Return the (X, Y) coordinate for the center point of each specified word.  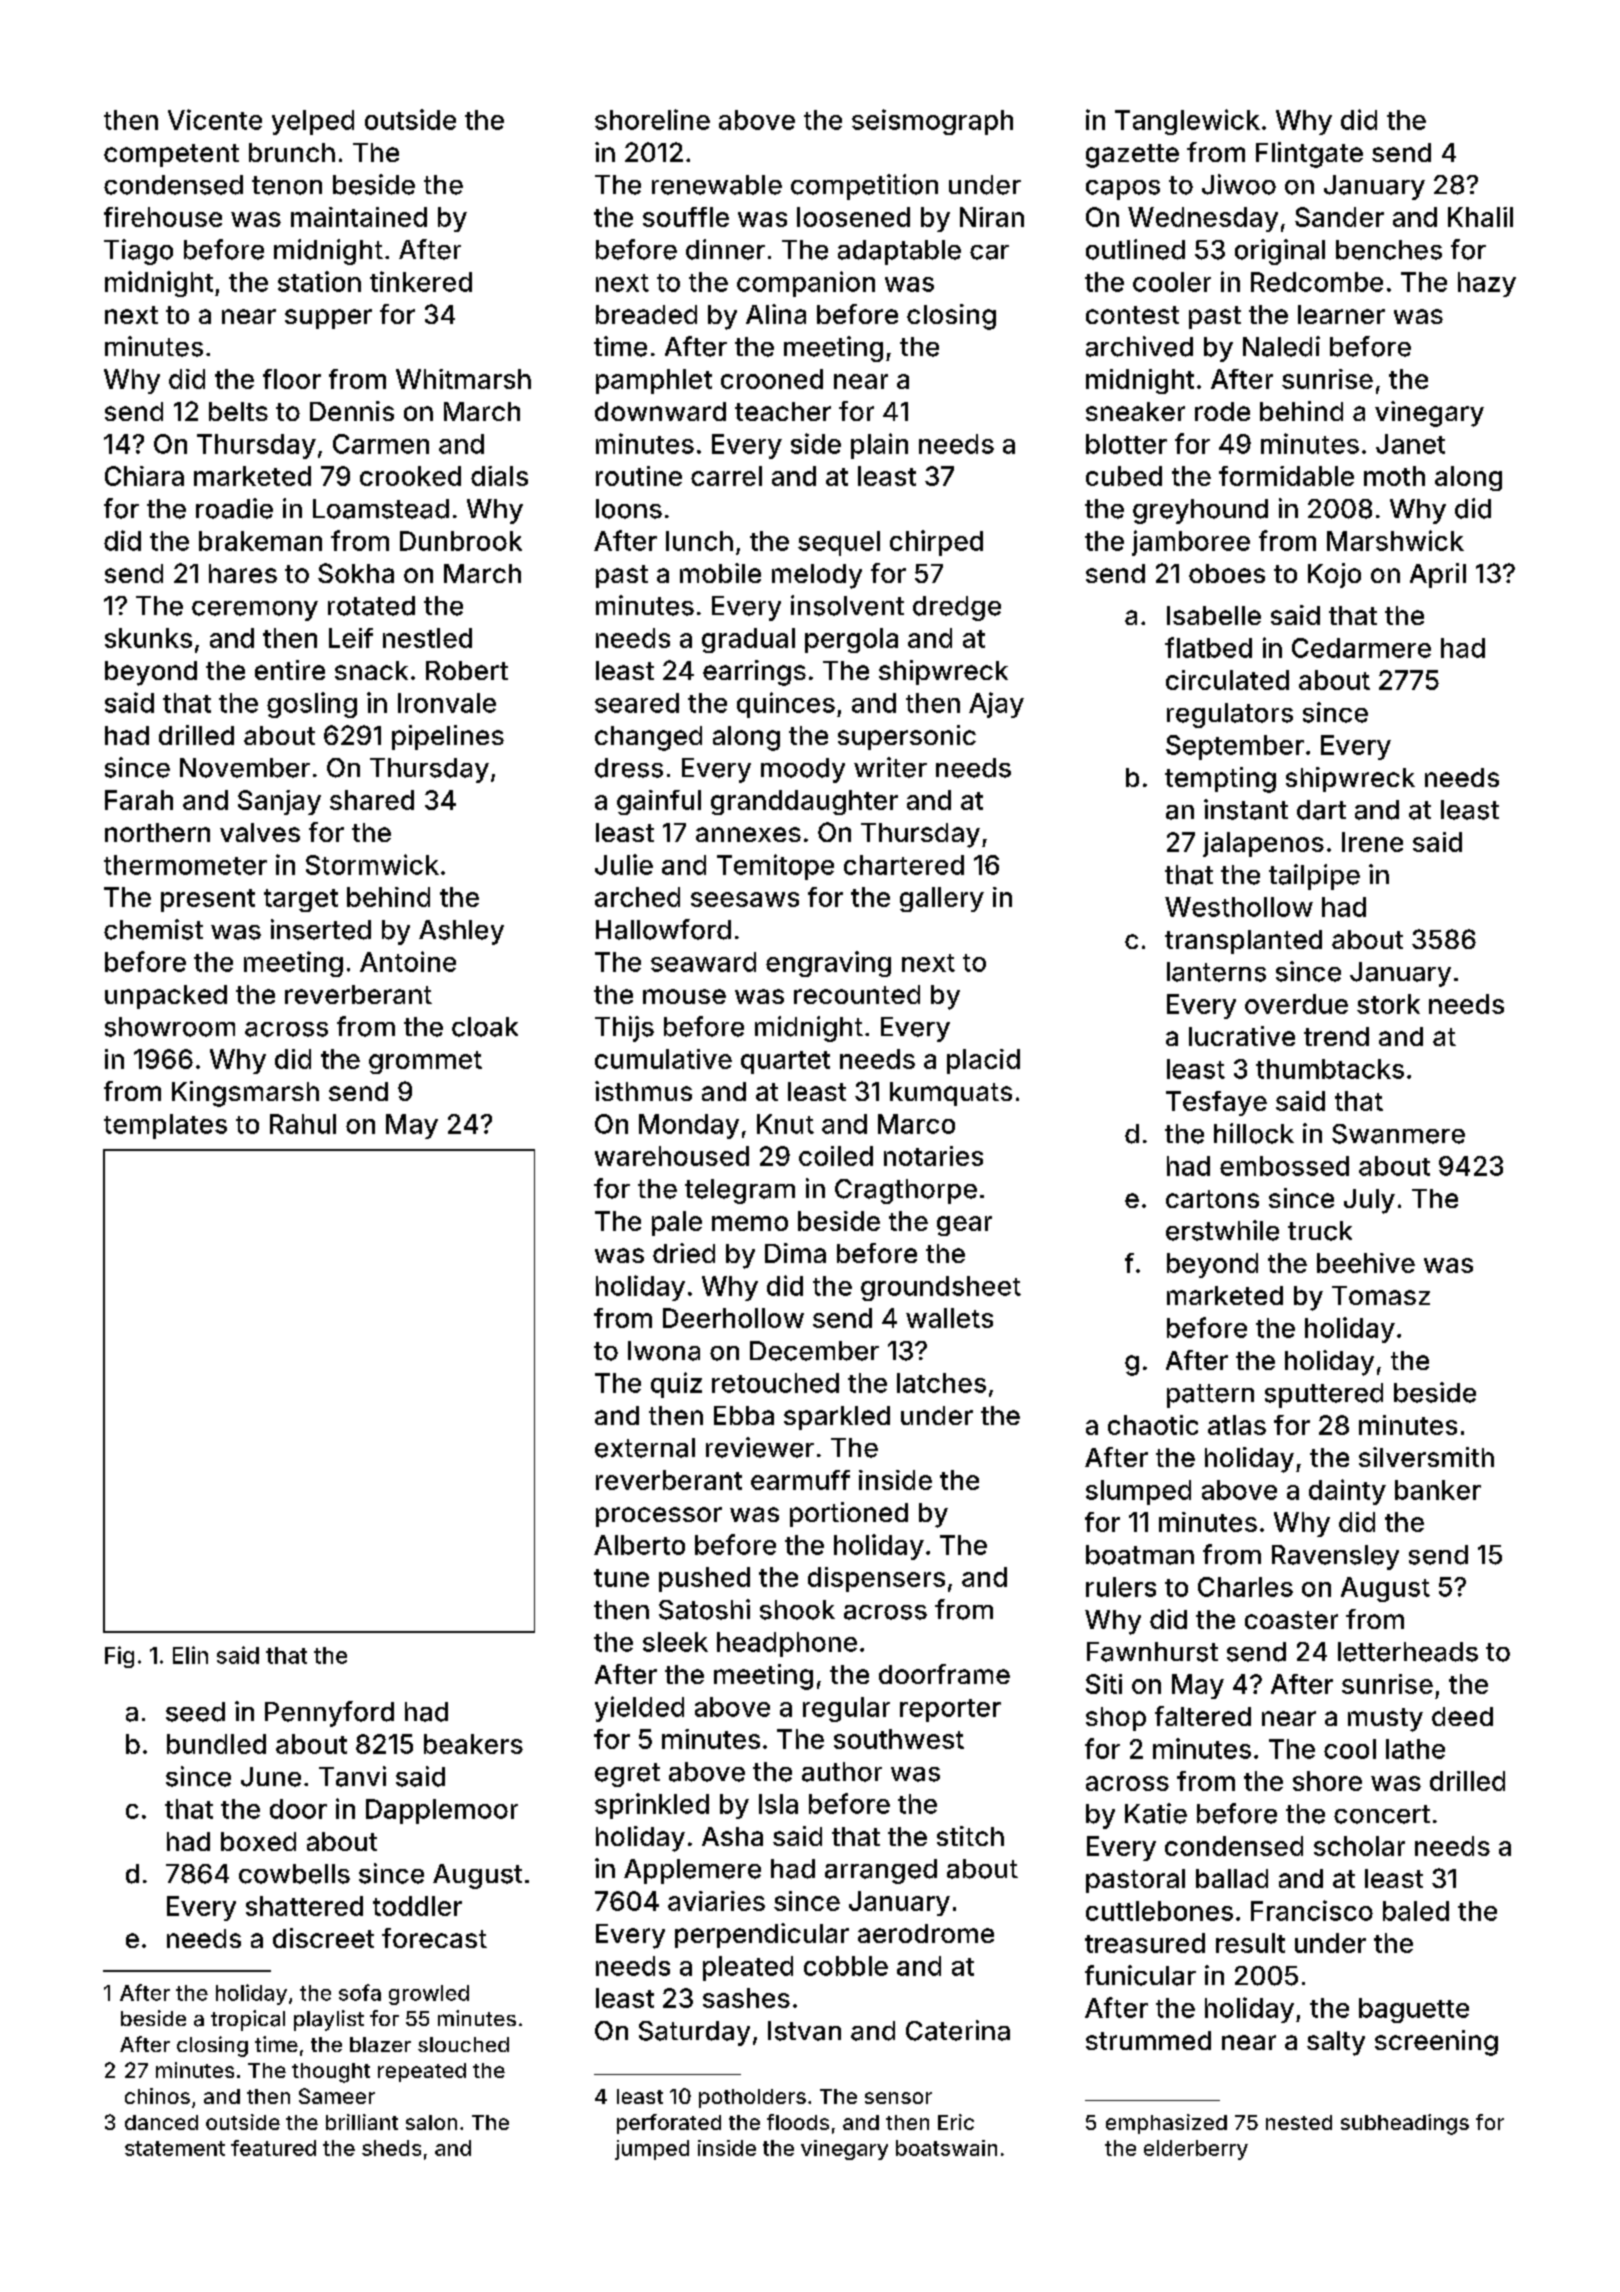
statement (175, 2148)
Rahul (303, 1124)
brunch (292, 152)
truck (1320, 1231)
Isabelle (1214, 615)
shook (797, 1610)
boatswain (946, 2148)
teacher (783, 411)
